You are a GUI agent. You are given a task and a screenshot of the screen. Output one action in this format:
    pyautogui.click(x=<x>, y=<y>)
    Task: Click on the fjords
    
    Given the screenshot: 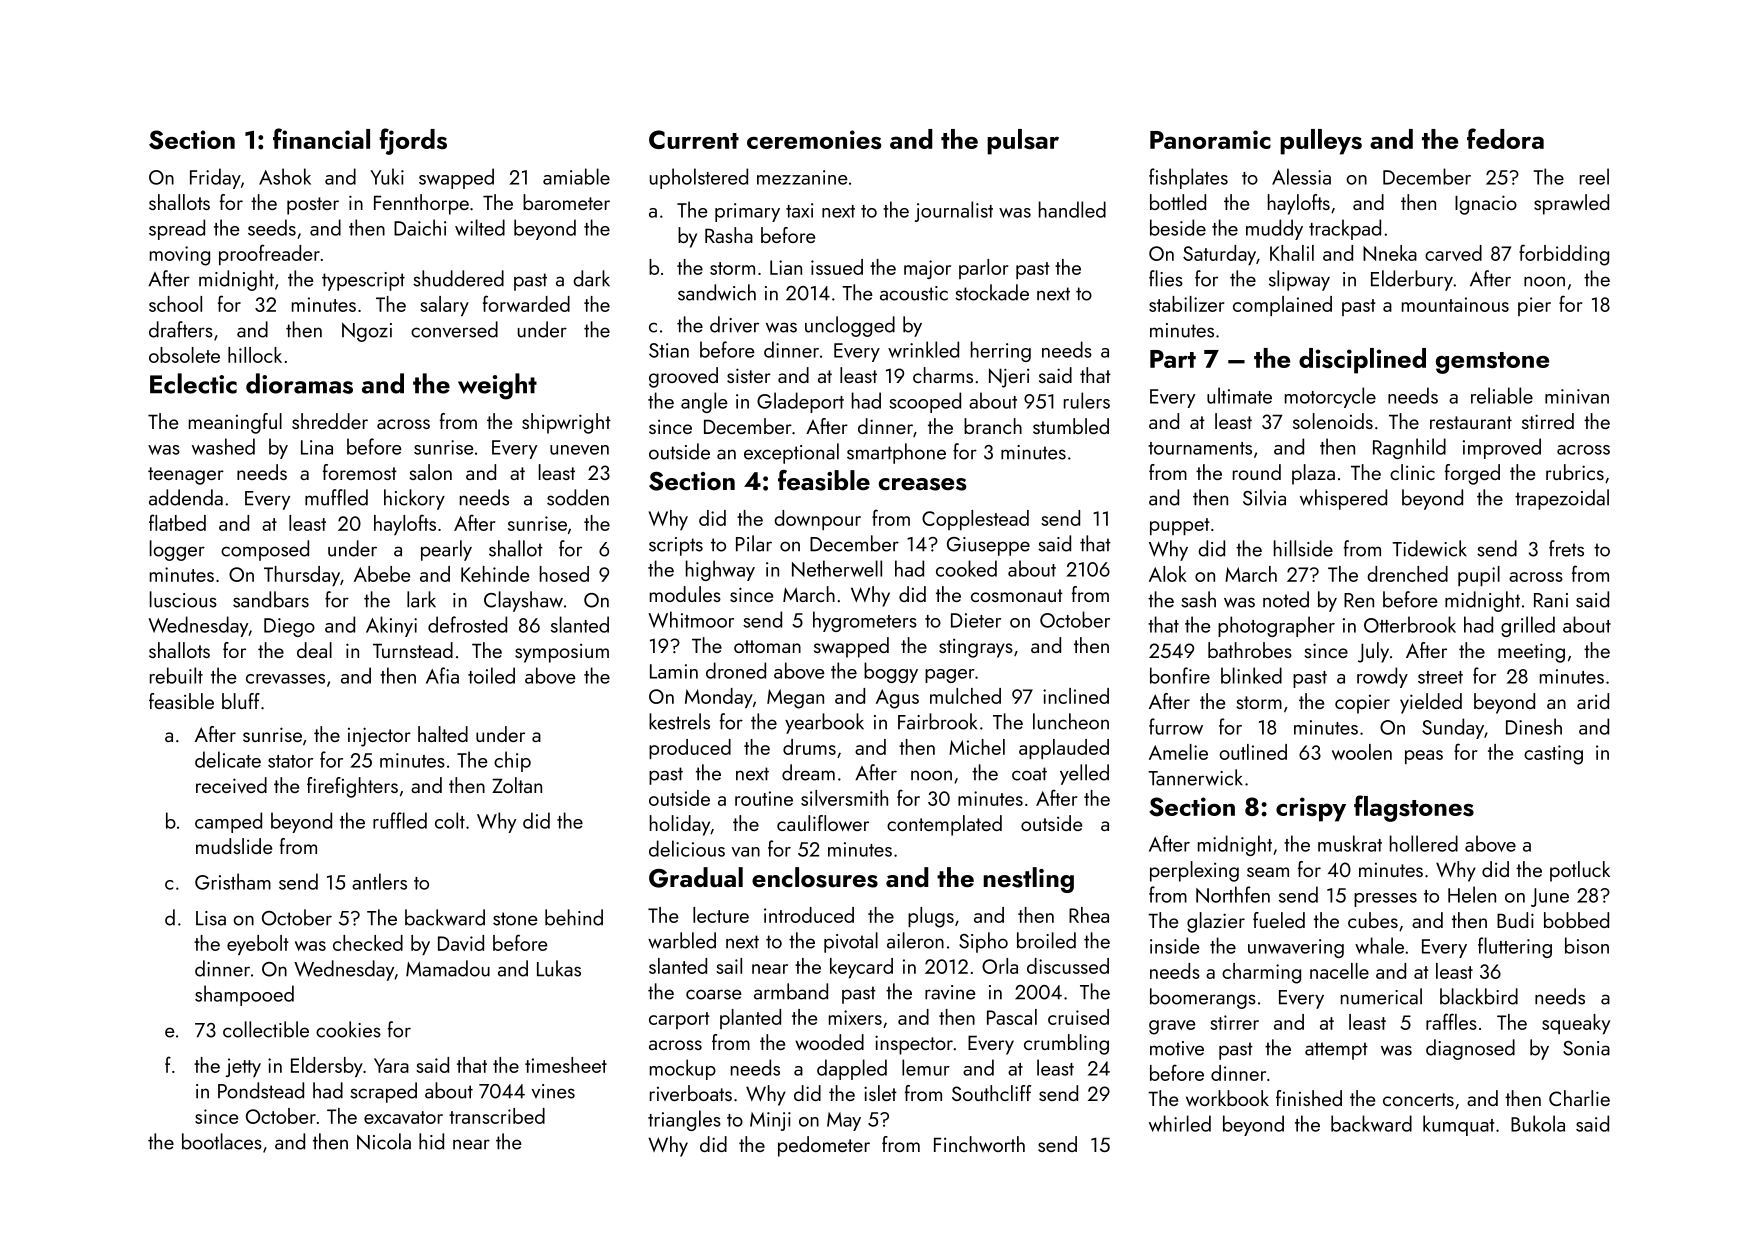 What is the action you would take?
    pyautogui.click(x=413, y=141)
